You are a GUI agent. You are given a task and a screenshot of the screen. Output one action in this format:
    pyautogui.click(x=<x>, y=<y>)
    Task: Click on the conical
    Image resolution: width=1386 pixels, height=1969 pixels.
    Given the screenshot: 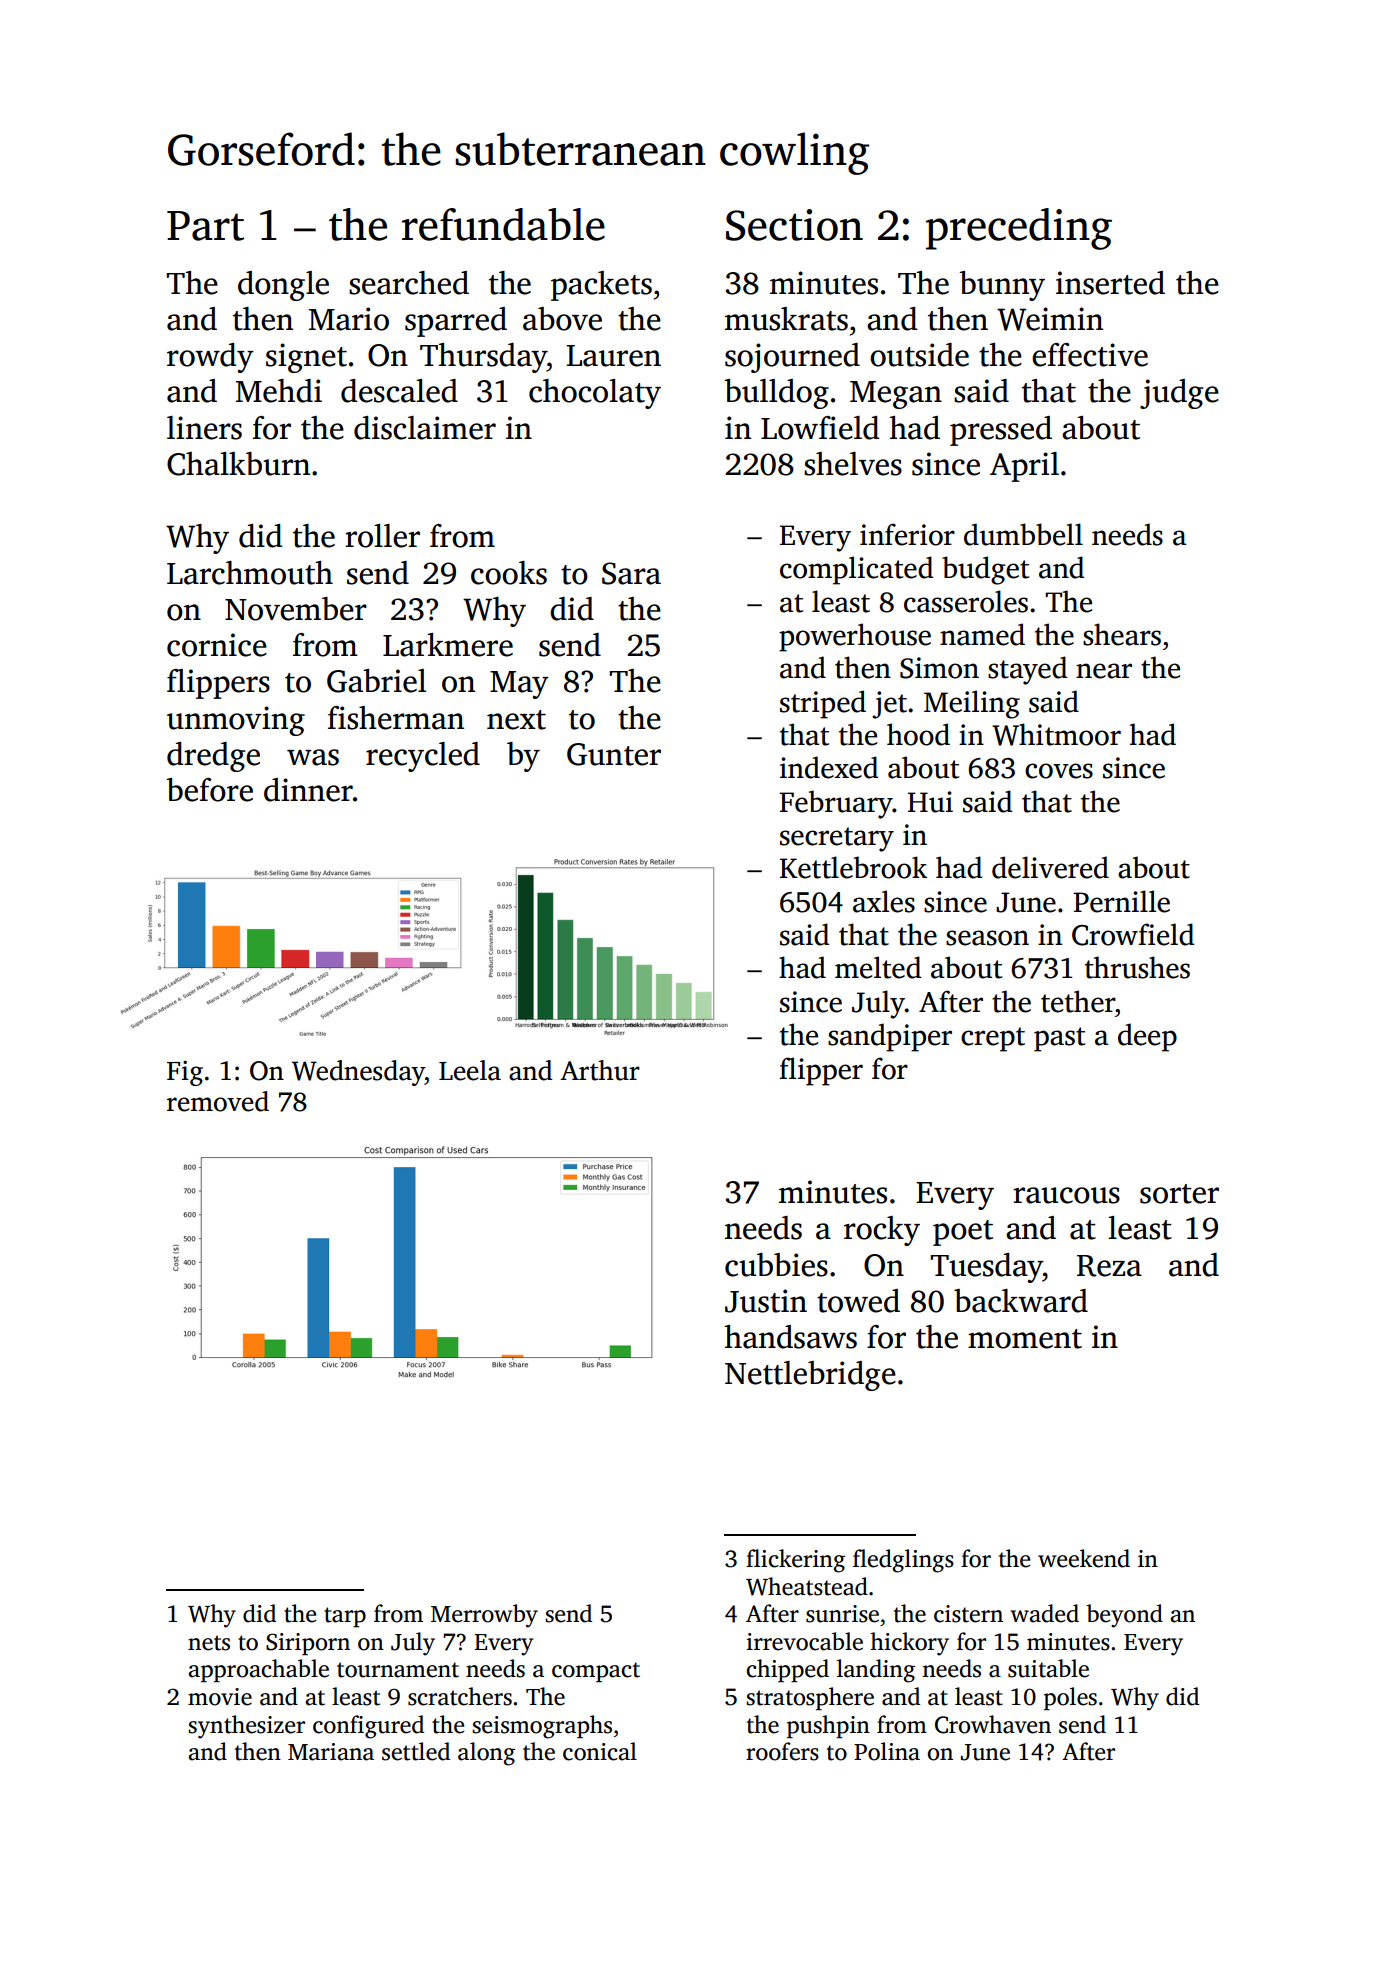 What is the action you would take?
    pyautogui.click(x=600, y=1751)
